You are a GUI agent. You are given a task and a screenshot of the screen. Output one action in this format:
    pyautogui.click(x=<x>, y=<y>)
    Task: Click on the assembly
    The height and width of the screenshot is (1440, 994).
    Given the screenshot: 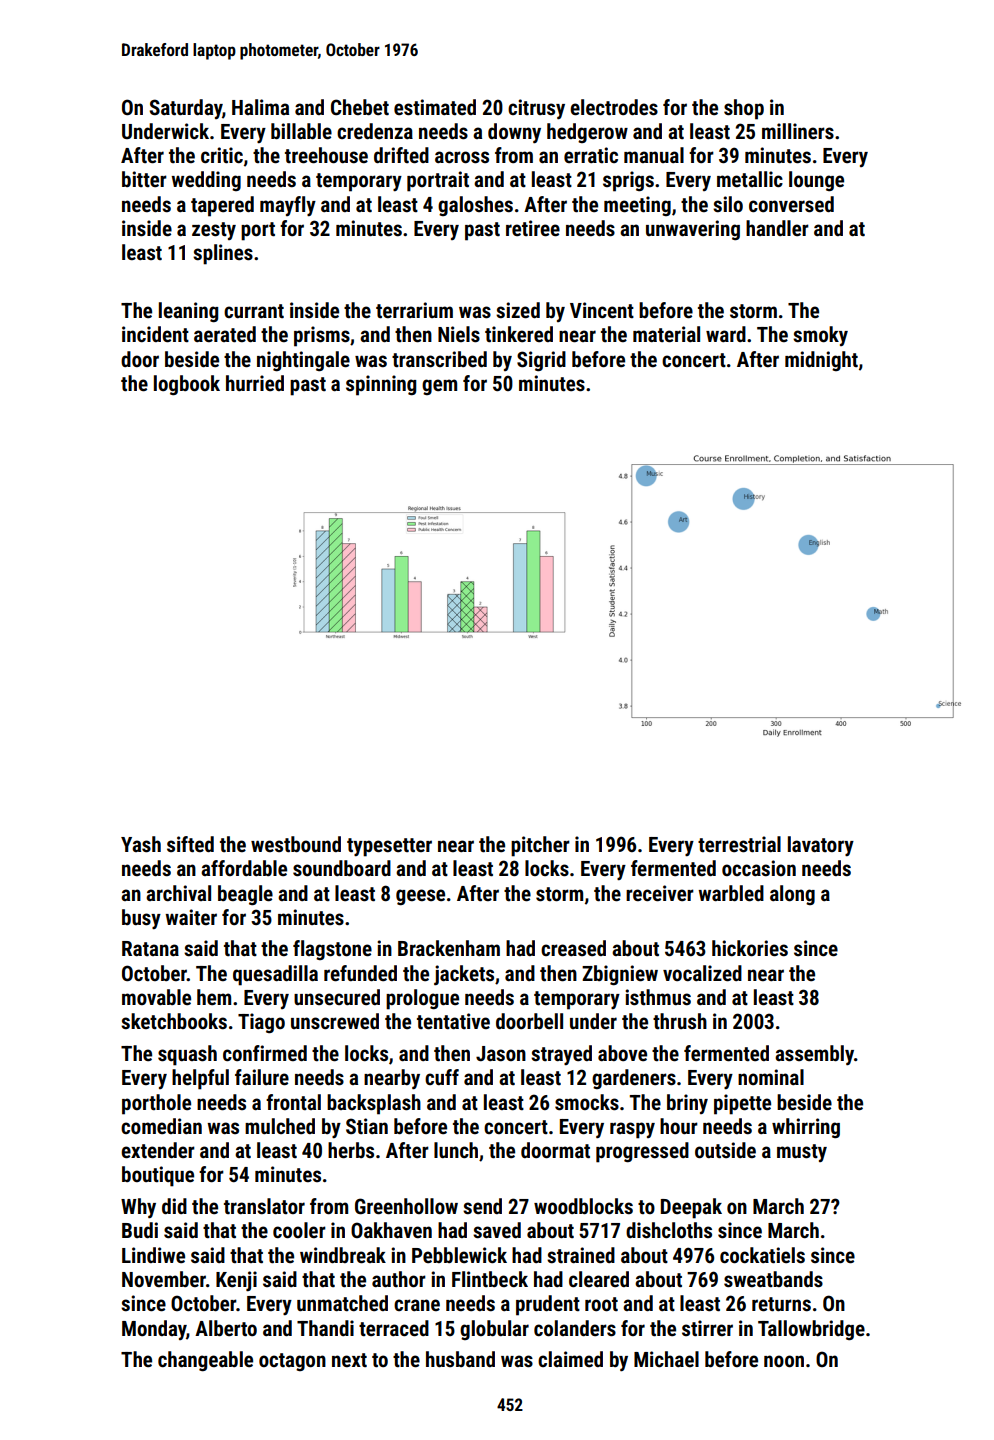 What is the action you would take?
    pyautogui.click(x=814, y=1055)
